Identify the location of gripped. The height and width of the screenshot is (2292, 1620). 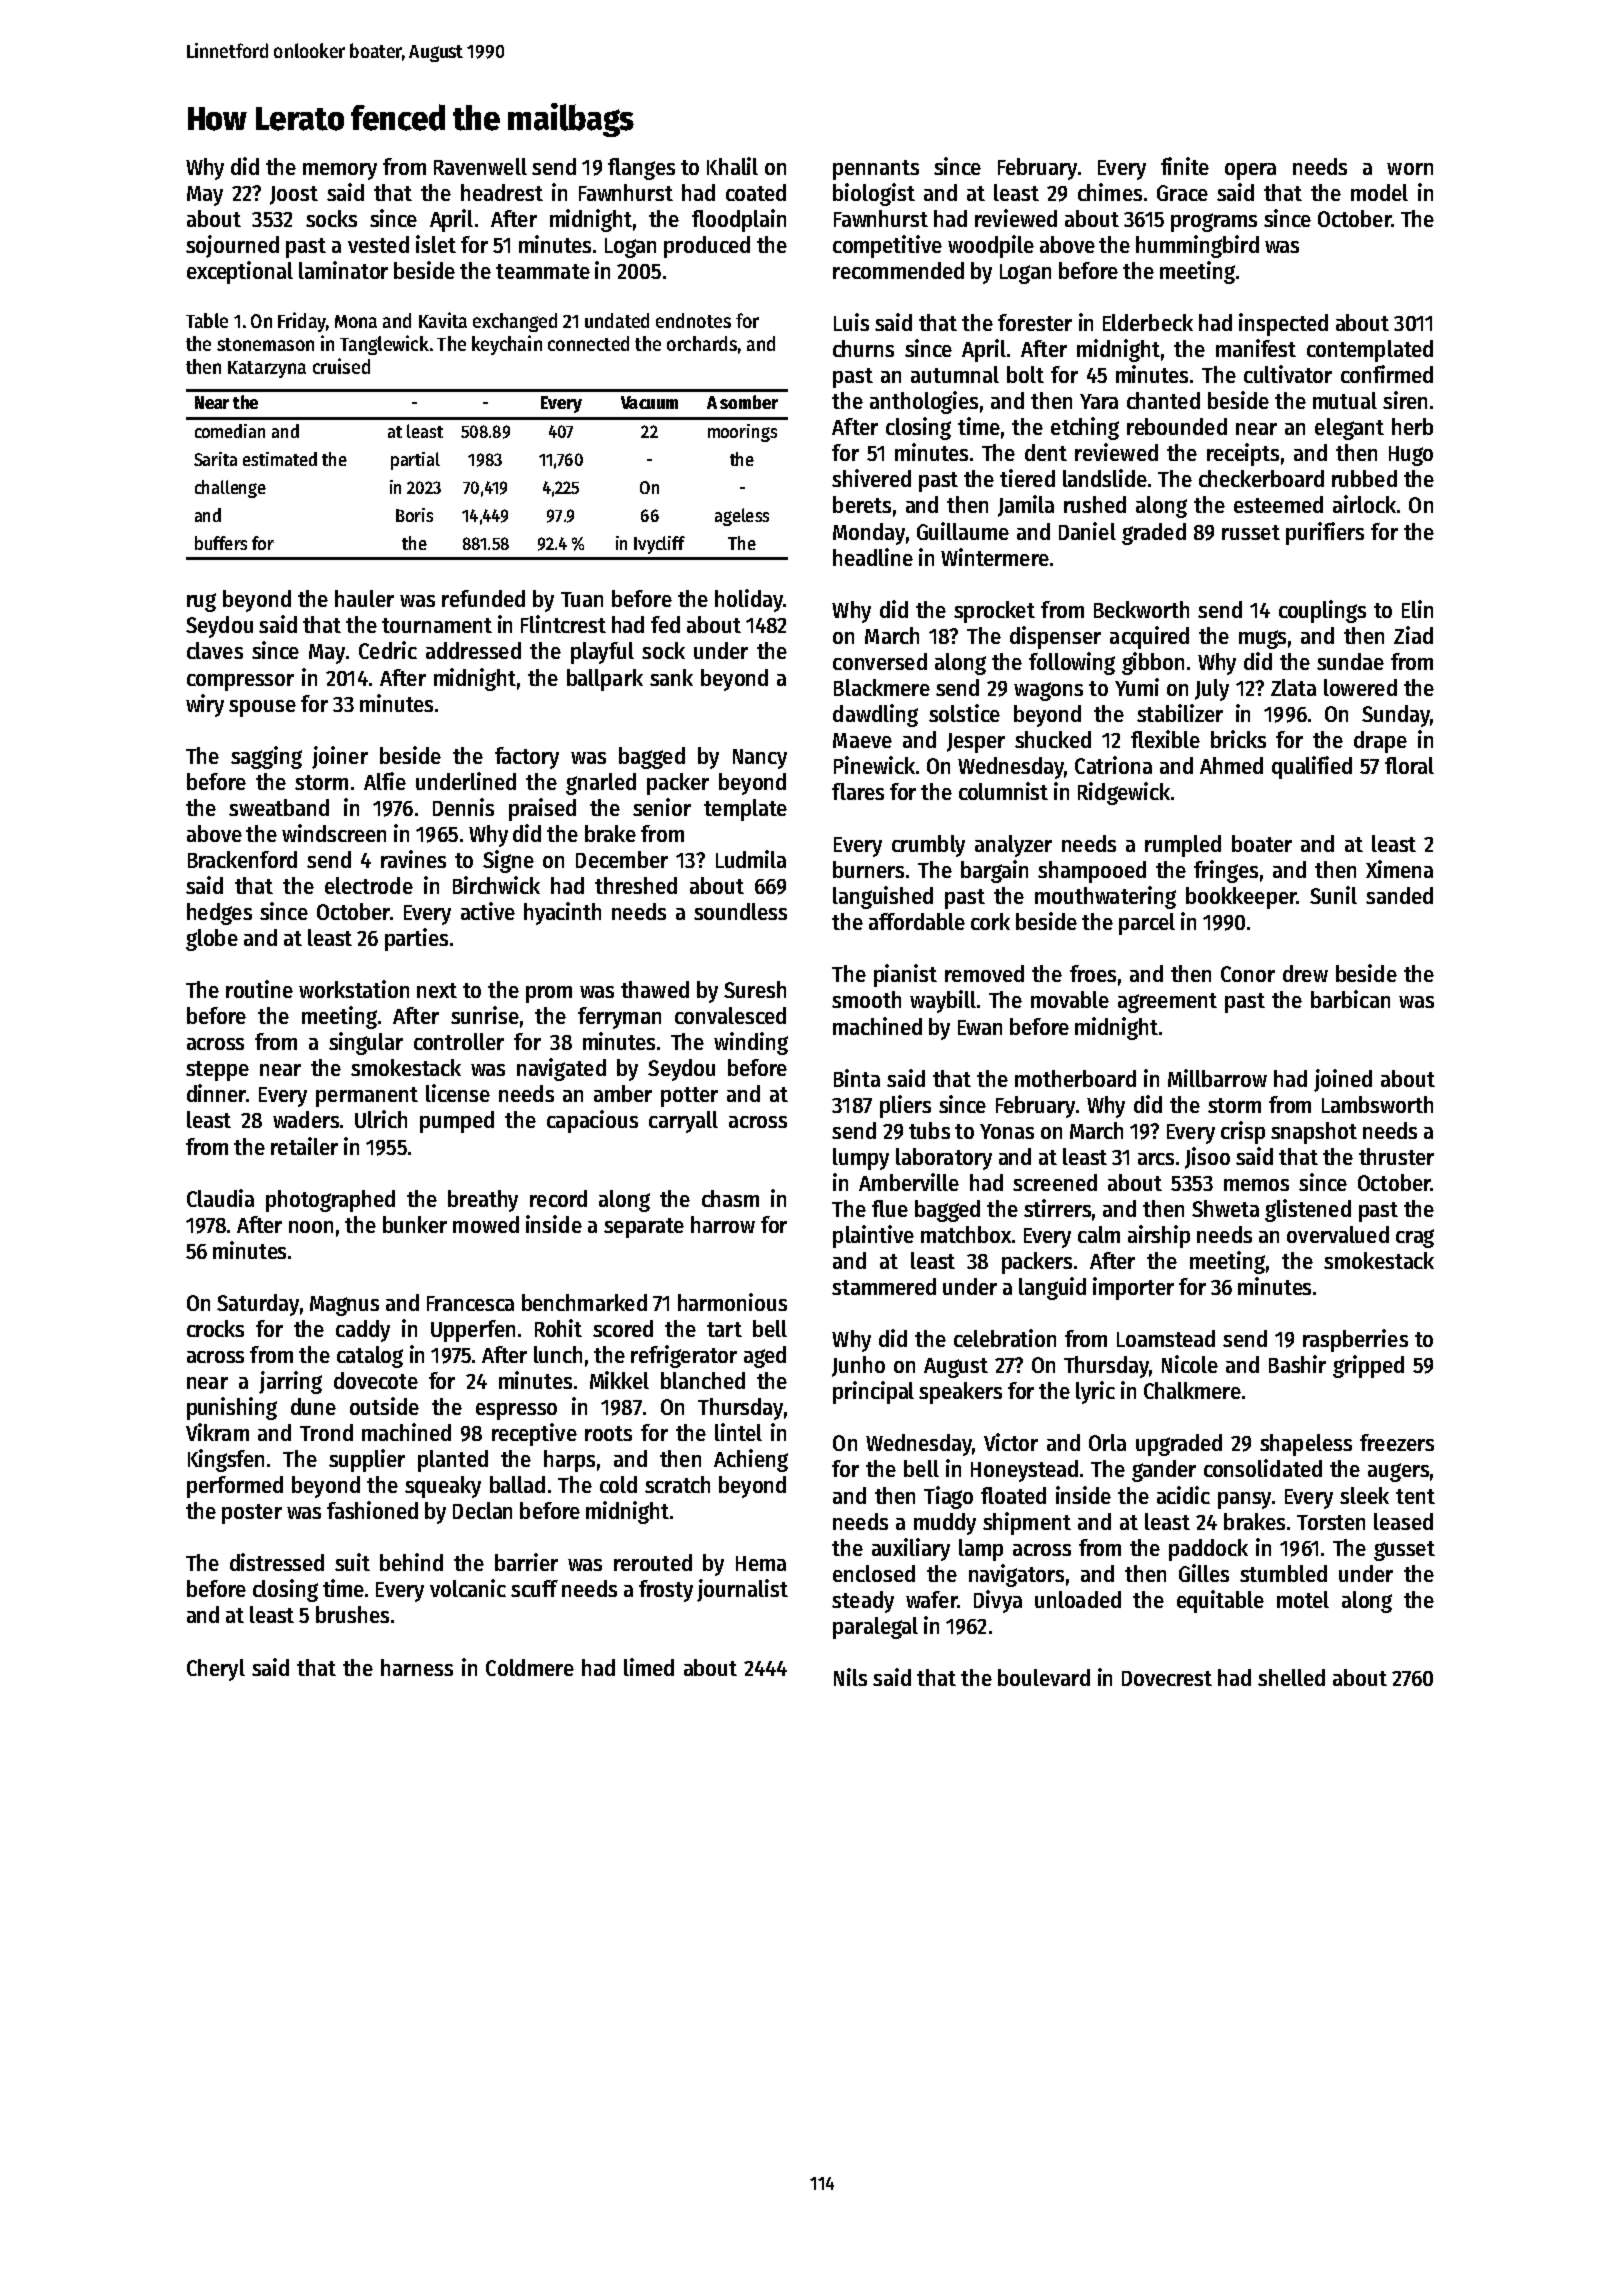
(1368, 1366).
